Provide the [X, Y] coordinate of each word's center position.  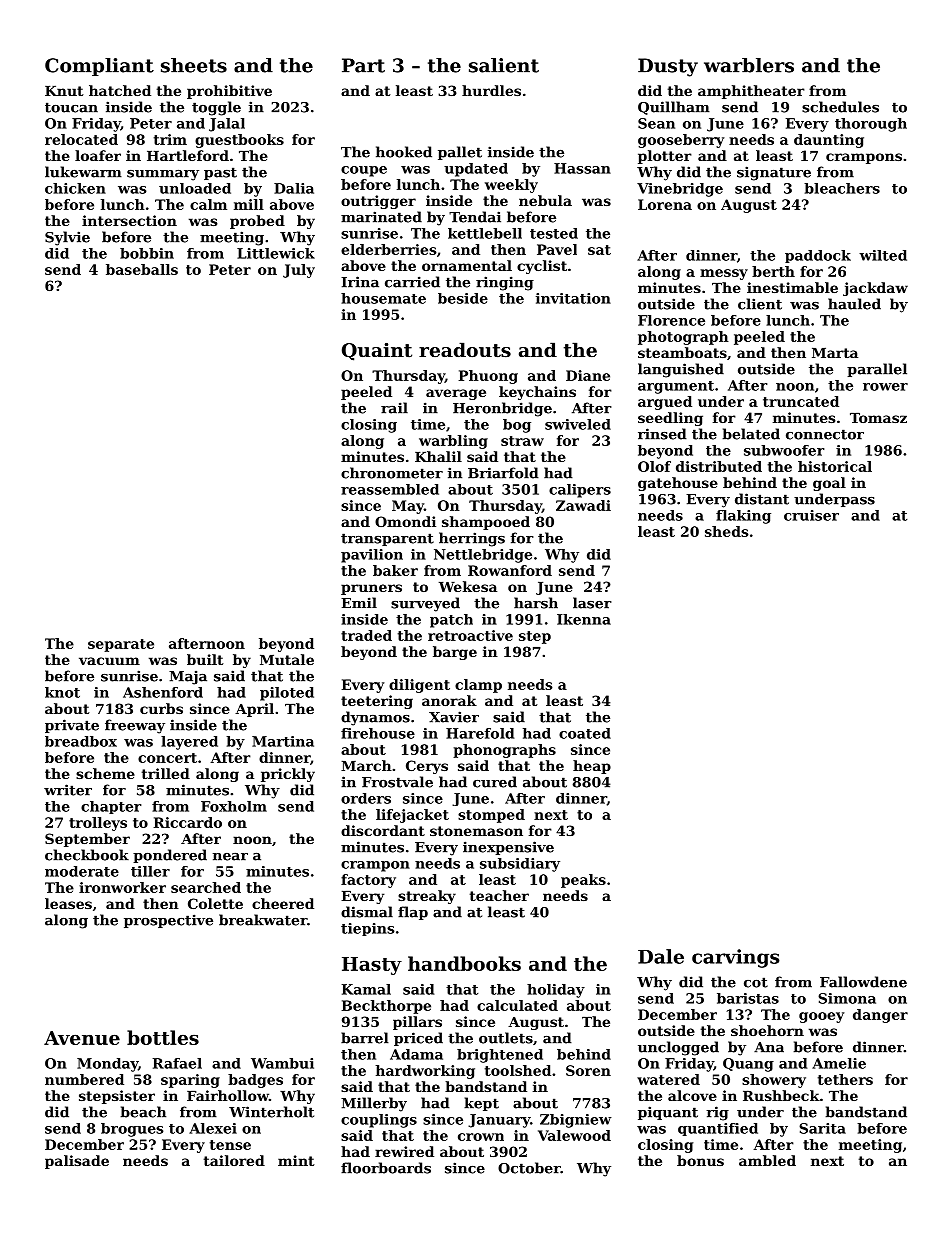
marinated [381, 217]
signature [774, 173]
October [529, 1168]
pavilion [372, 556]
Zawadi [583, 505]
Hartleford [188, 155]
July [299, 271]
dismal [367, 912]
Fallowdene [863, 982]
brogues [132, 1130]
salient [504, 65]
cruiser [811, 515]
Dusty [668, 67]
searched [206, 887]
